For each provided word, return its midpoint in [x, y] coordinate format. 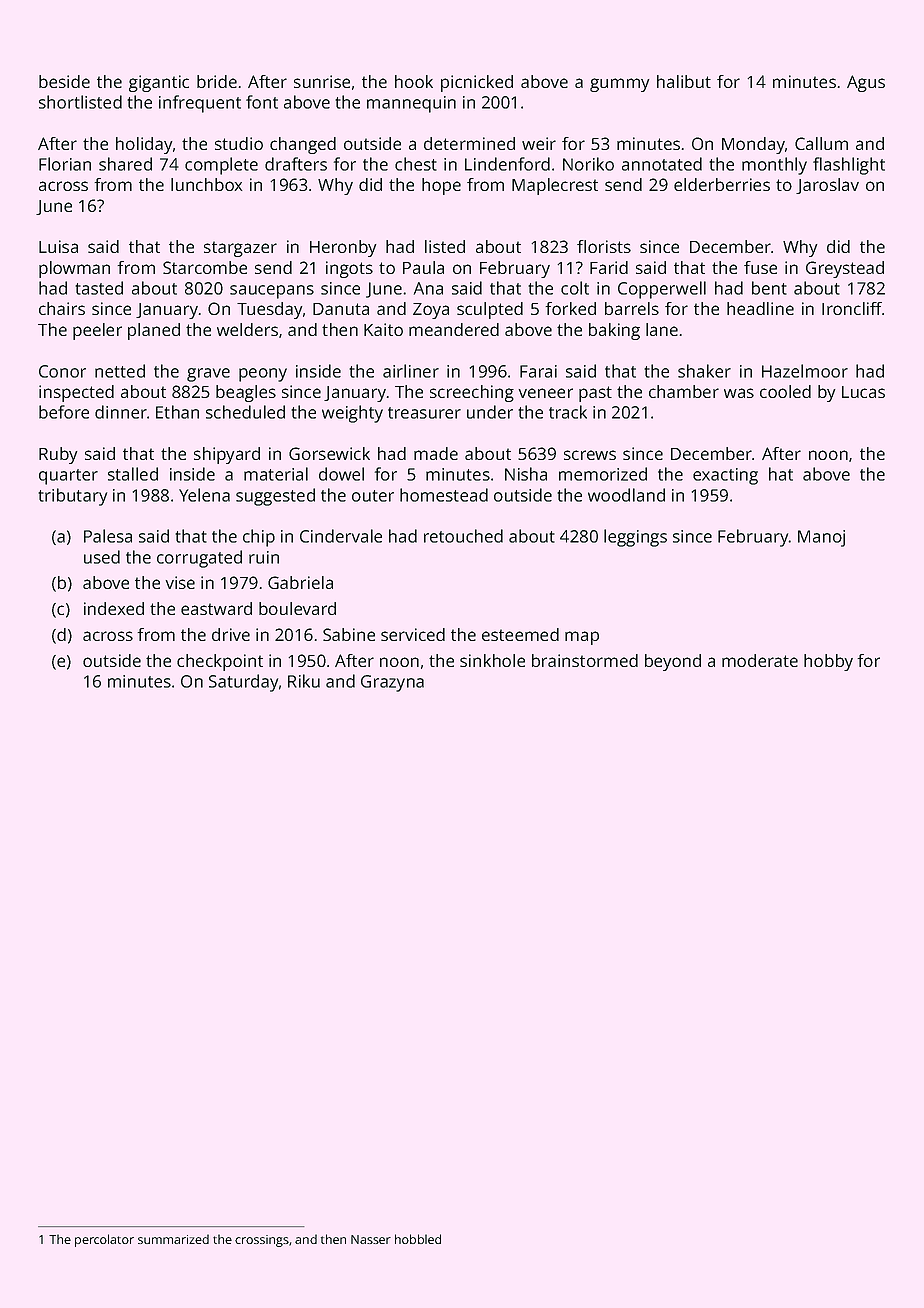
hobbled [418, 1239]
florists [604, 246]
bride [217, 81]
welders [247, 329]
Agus [866, 83]
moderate [760, 660]
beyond [673, 662]
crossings [262, 1241]
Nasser [371, 1239]
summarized [173, 1239]
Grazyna [392, 683]
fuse [760, 267]
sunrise [322, 81]
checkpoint [220, 662]
